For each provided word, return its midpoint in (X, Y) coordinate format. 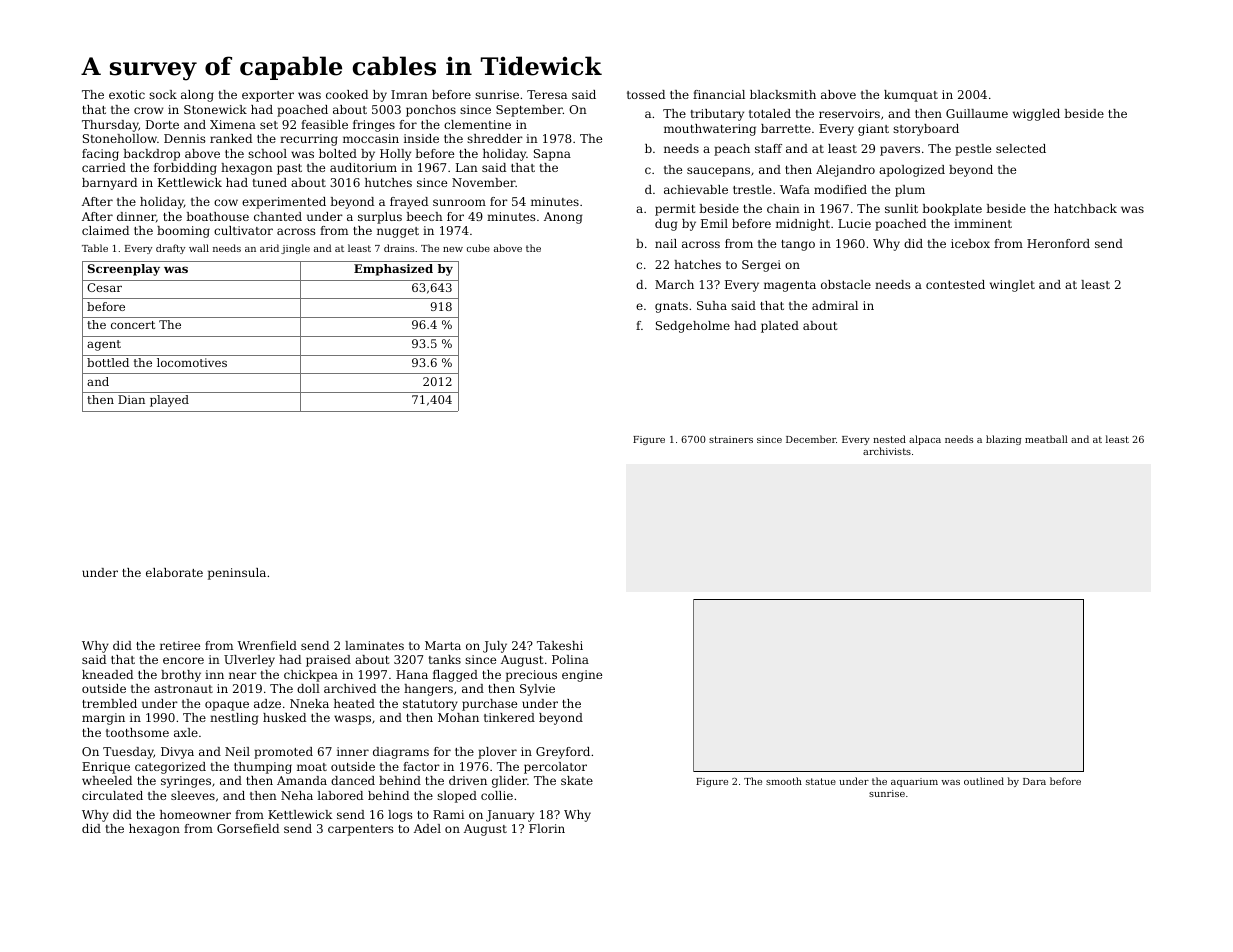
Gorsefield (248, 828)
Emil (714, 223)
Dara (1034, 781)
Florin (547, 828)
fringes (374, 126)
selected (1021, 148)
